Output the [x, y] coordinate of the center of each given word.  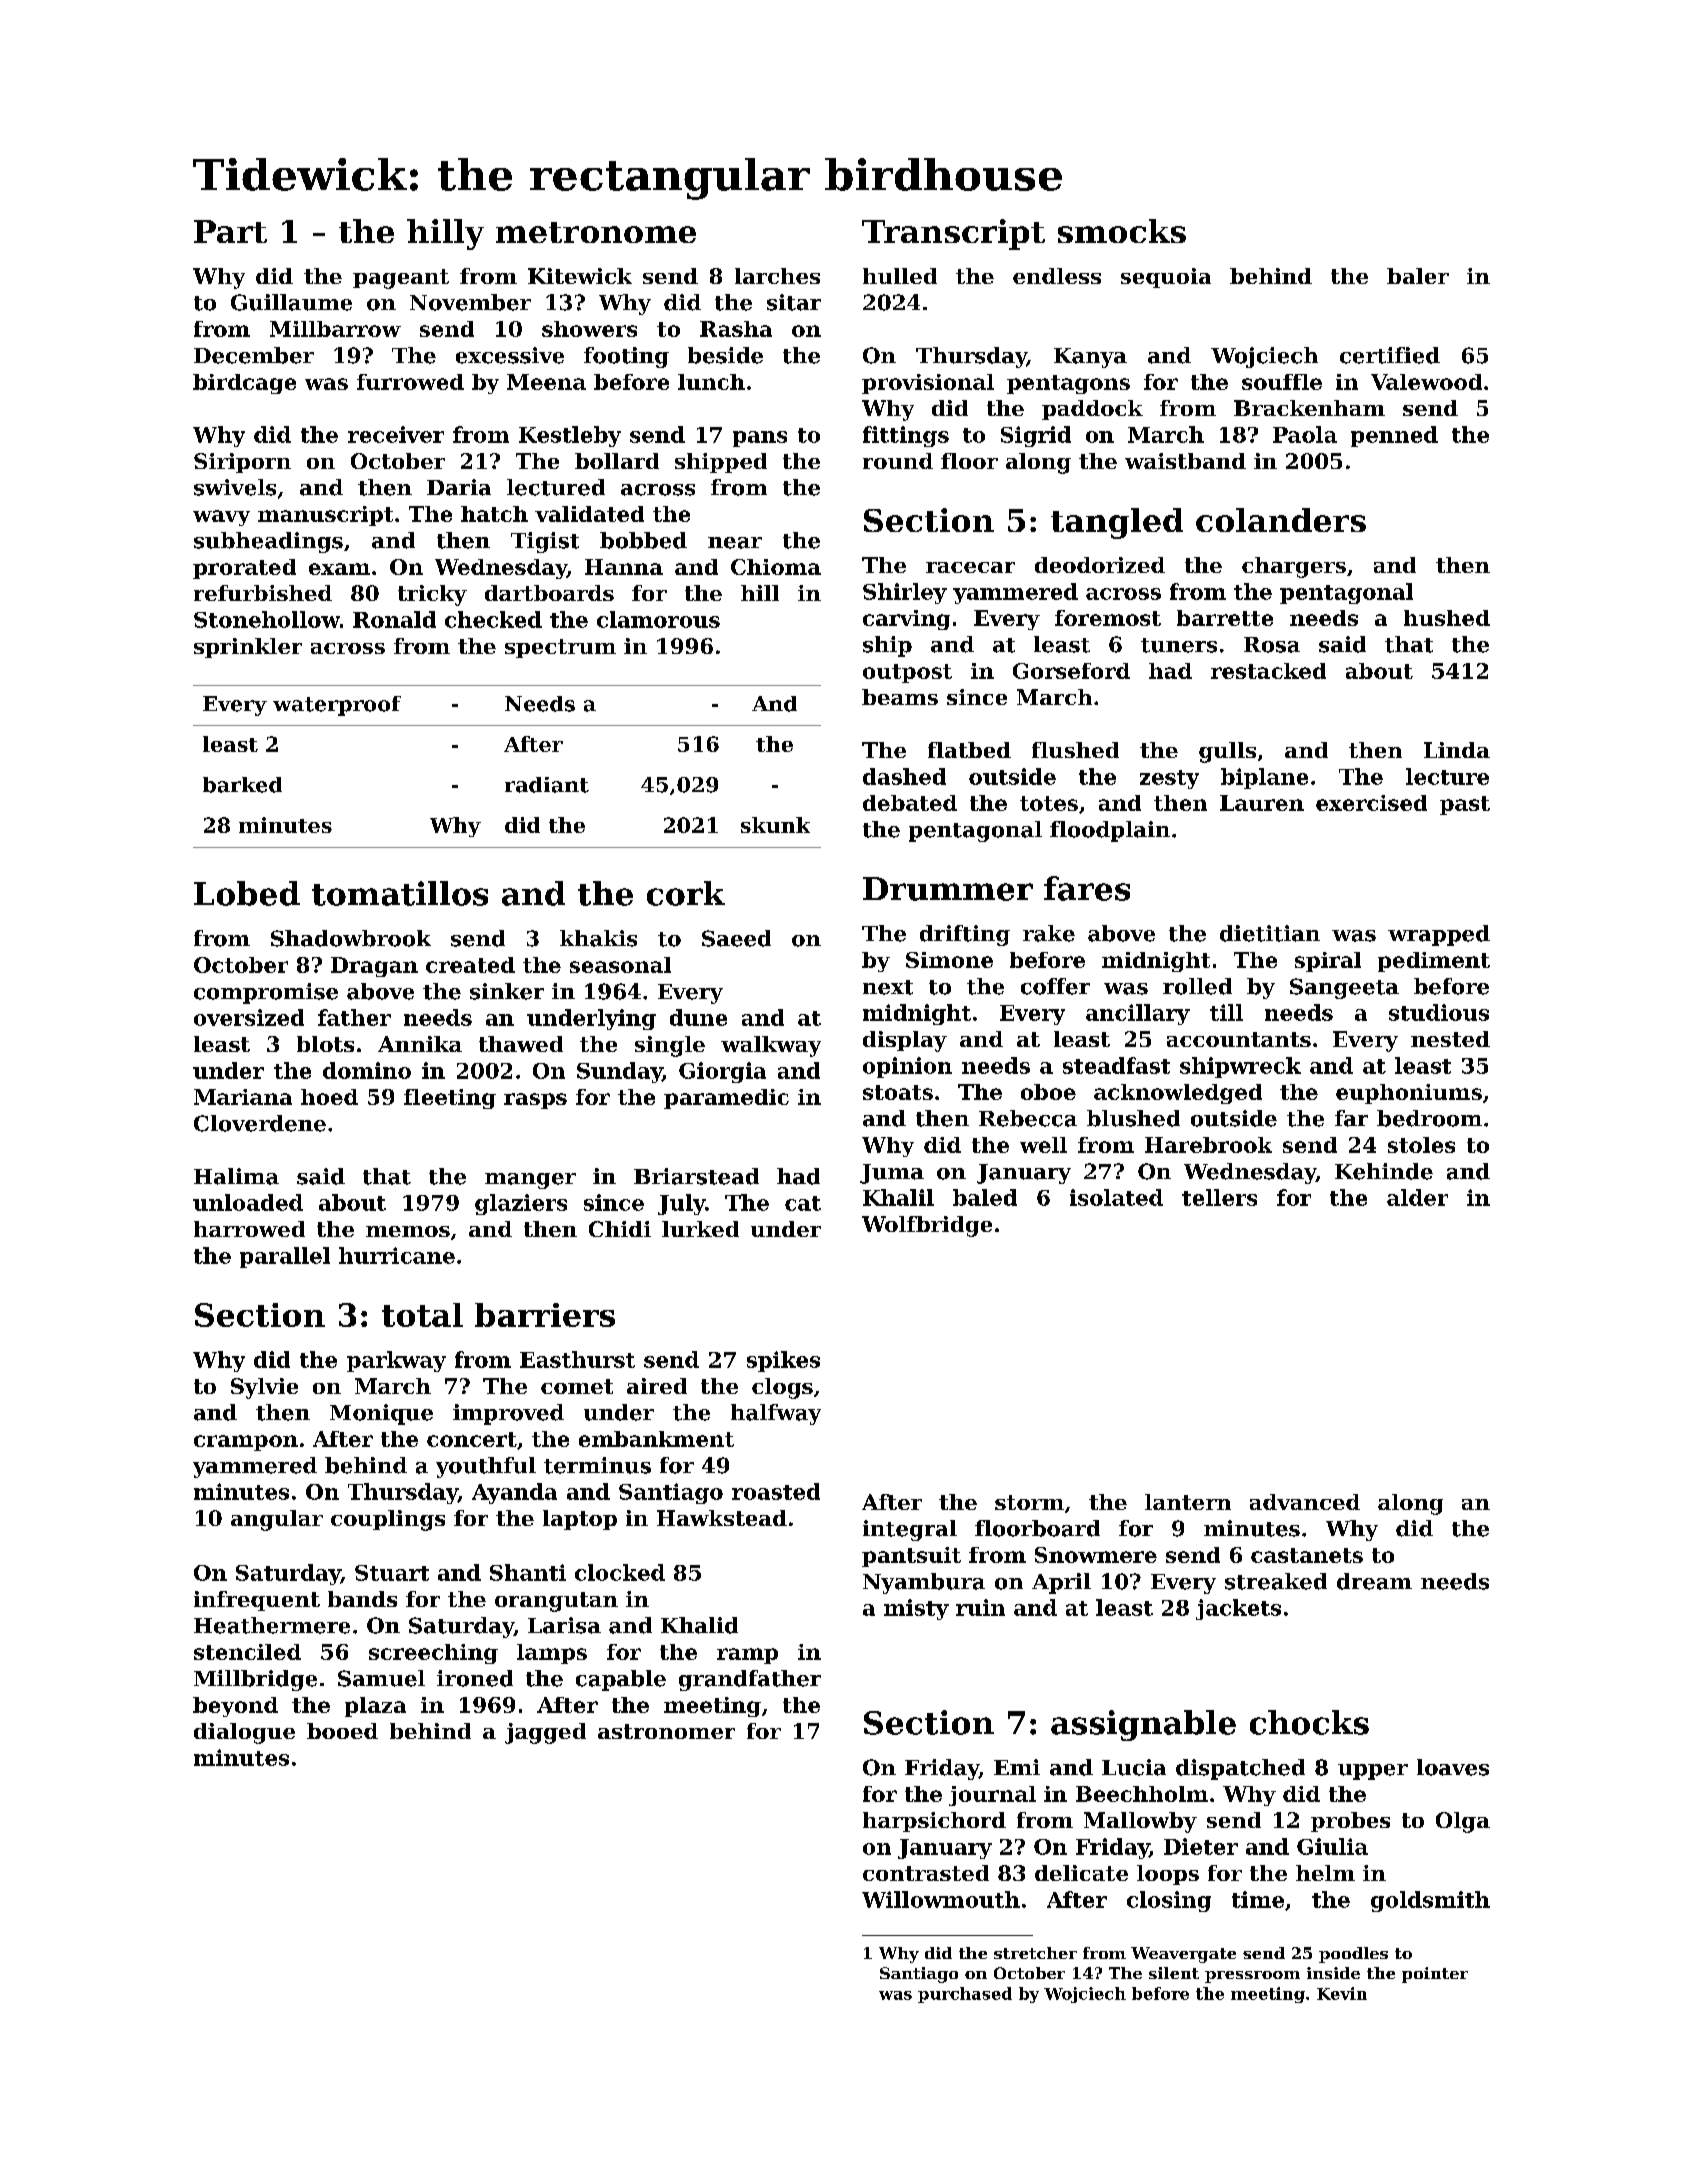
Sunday [620, 1072]
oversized [249, 1017]
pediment [1434, 962]
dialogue [244, 1733]
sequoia [1166, 278]
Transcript [953, 234]
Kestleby [570, 436]
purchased [965, 1995]
